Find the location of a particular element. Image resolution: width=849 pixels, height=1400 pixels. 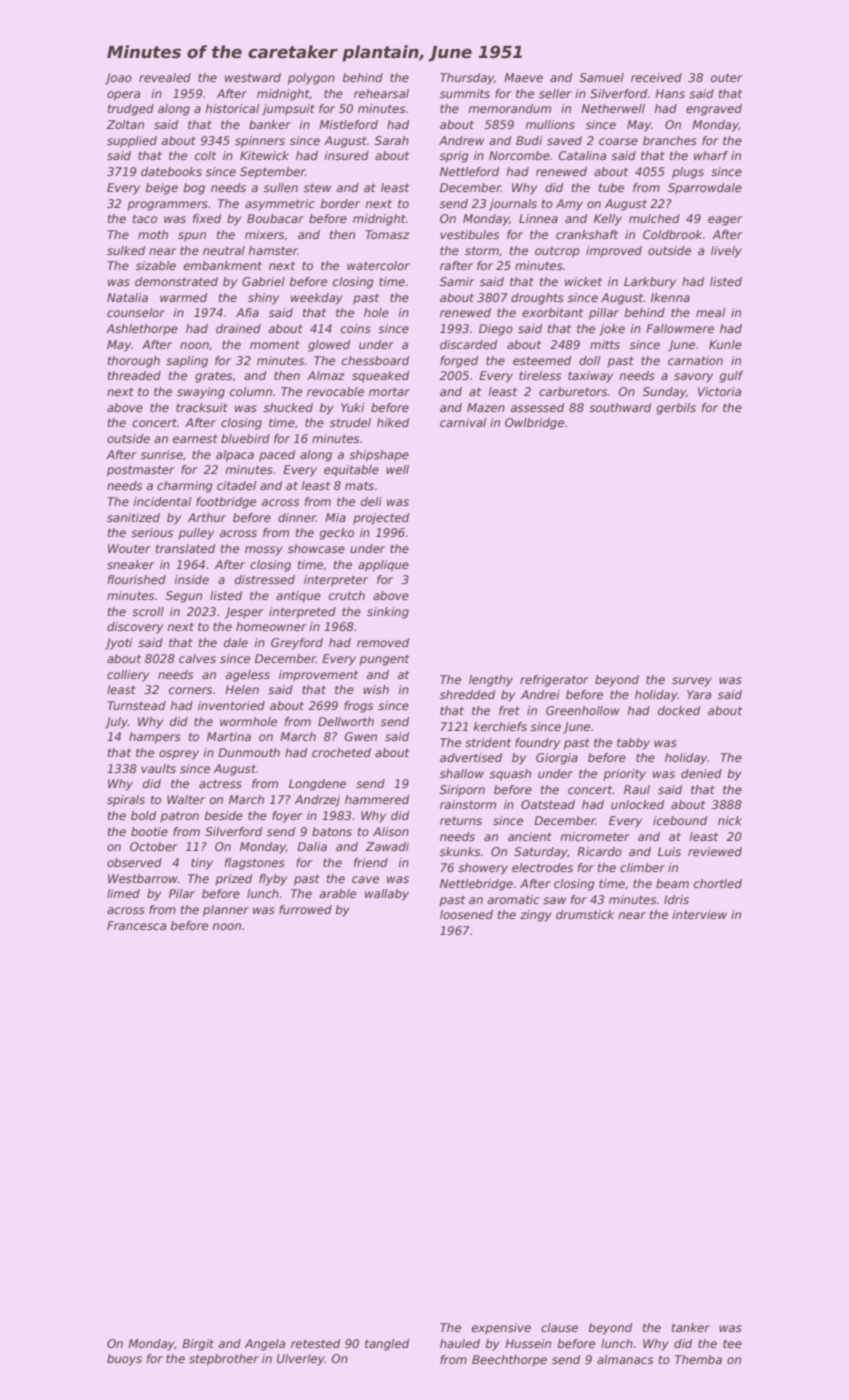

Yara is located at coordinates (699, 694).
